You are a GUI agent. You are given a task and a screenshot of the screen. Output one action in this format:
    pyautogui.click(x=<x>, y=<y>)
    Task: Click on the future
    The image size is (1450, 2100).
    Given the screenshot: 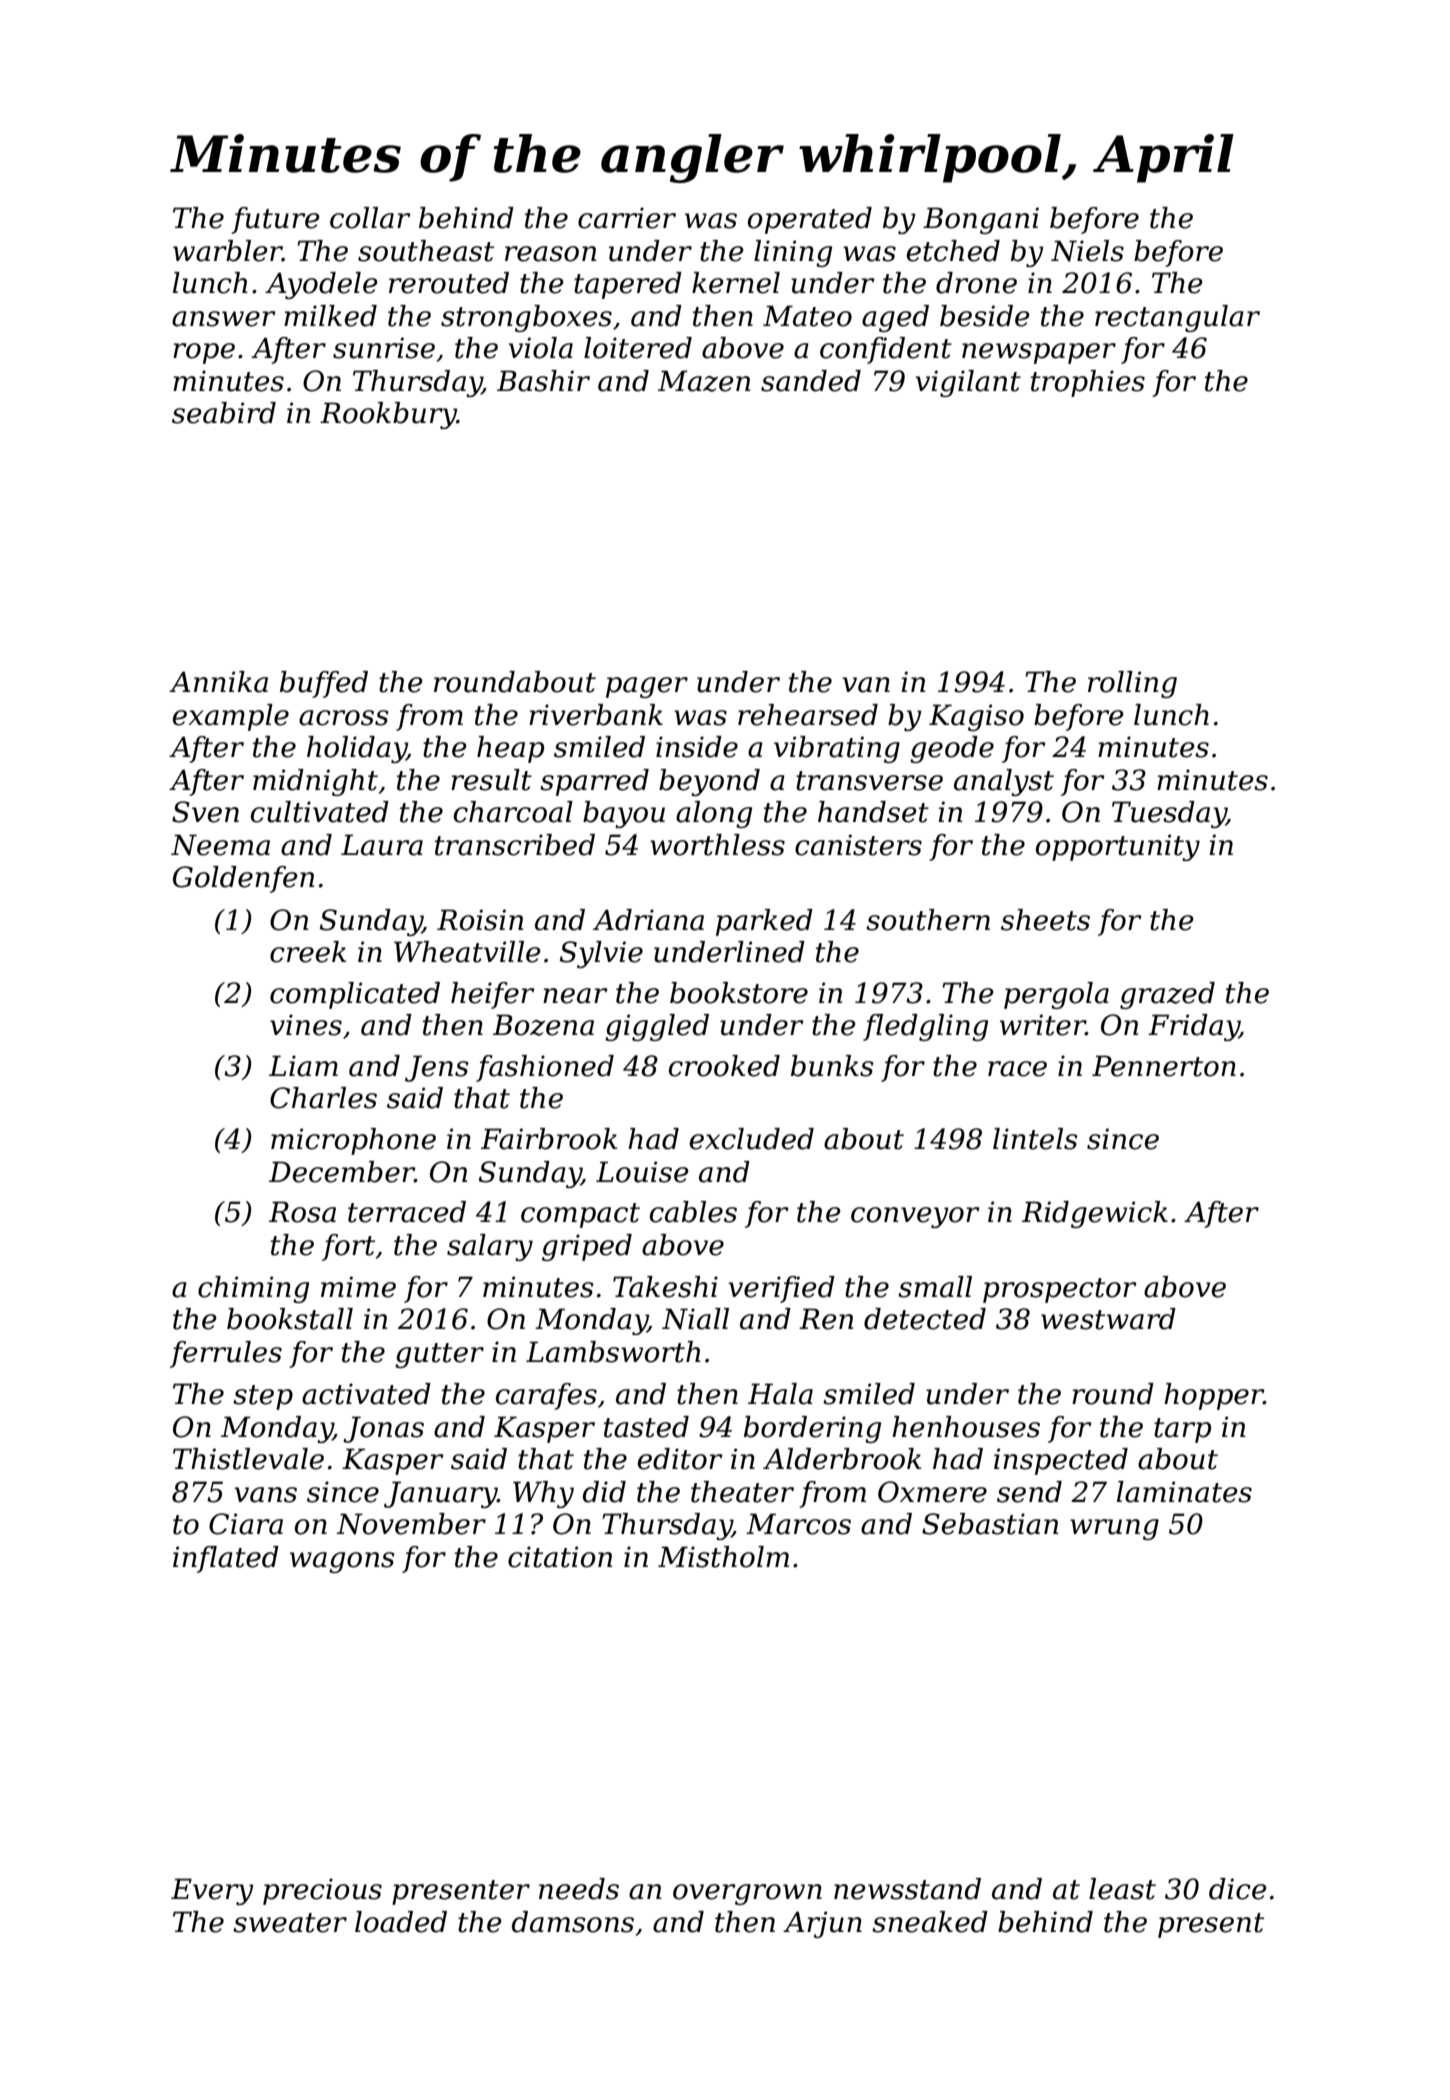 What is the action you would take?
    pyautogui.click(x=275, y=220)
